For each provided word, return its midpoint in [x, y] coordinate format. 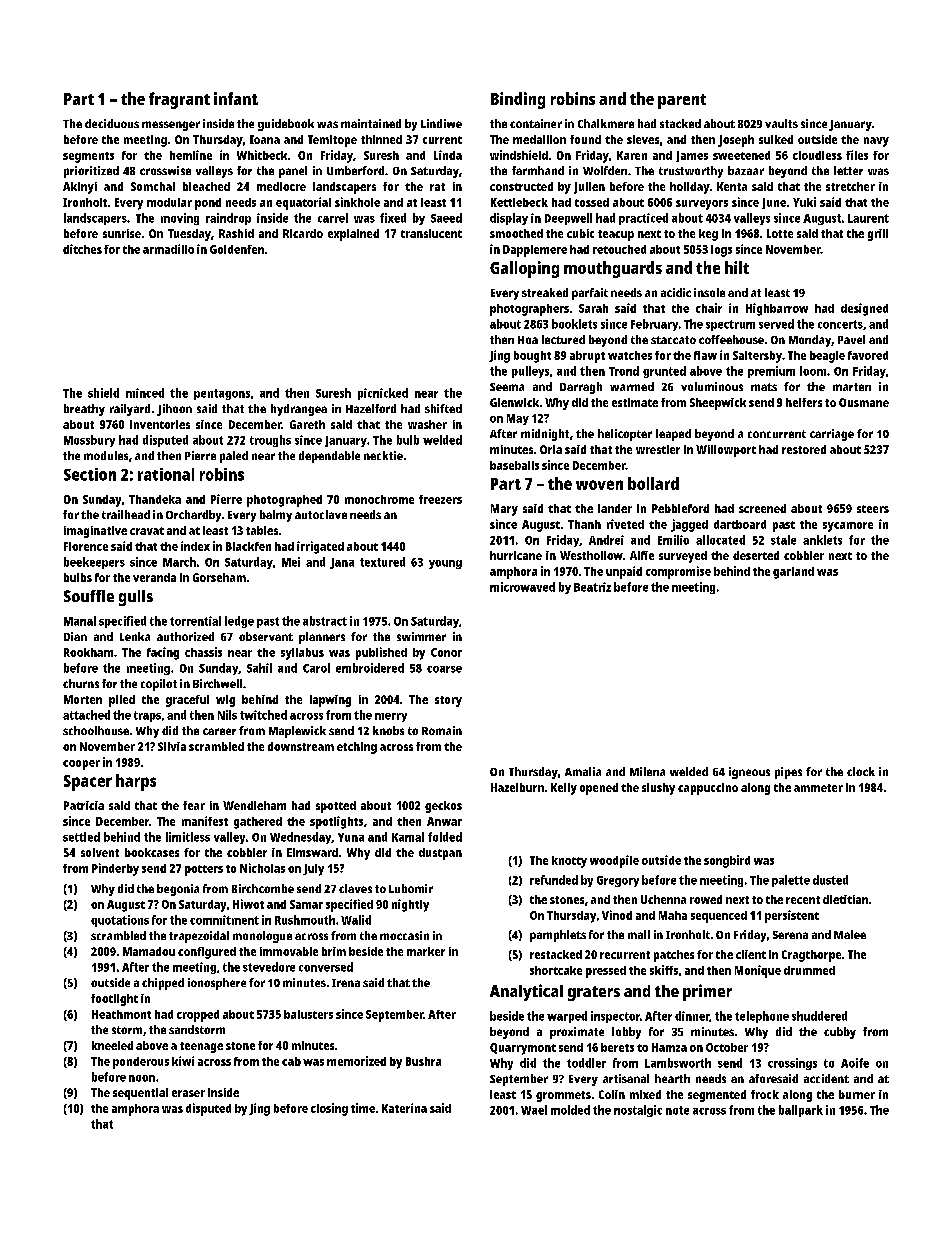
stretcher [850, 186]
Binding [518, 100]
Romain [442, 730]
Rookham [88, 652]
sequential [140, 1094]
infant [236, 98]
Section [90, 474]
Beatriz [592, 587]
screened [762, 508]
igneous [749, 773]
